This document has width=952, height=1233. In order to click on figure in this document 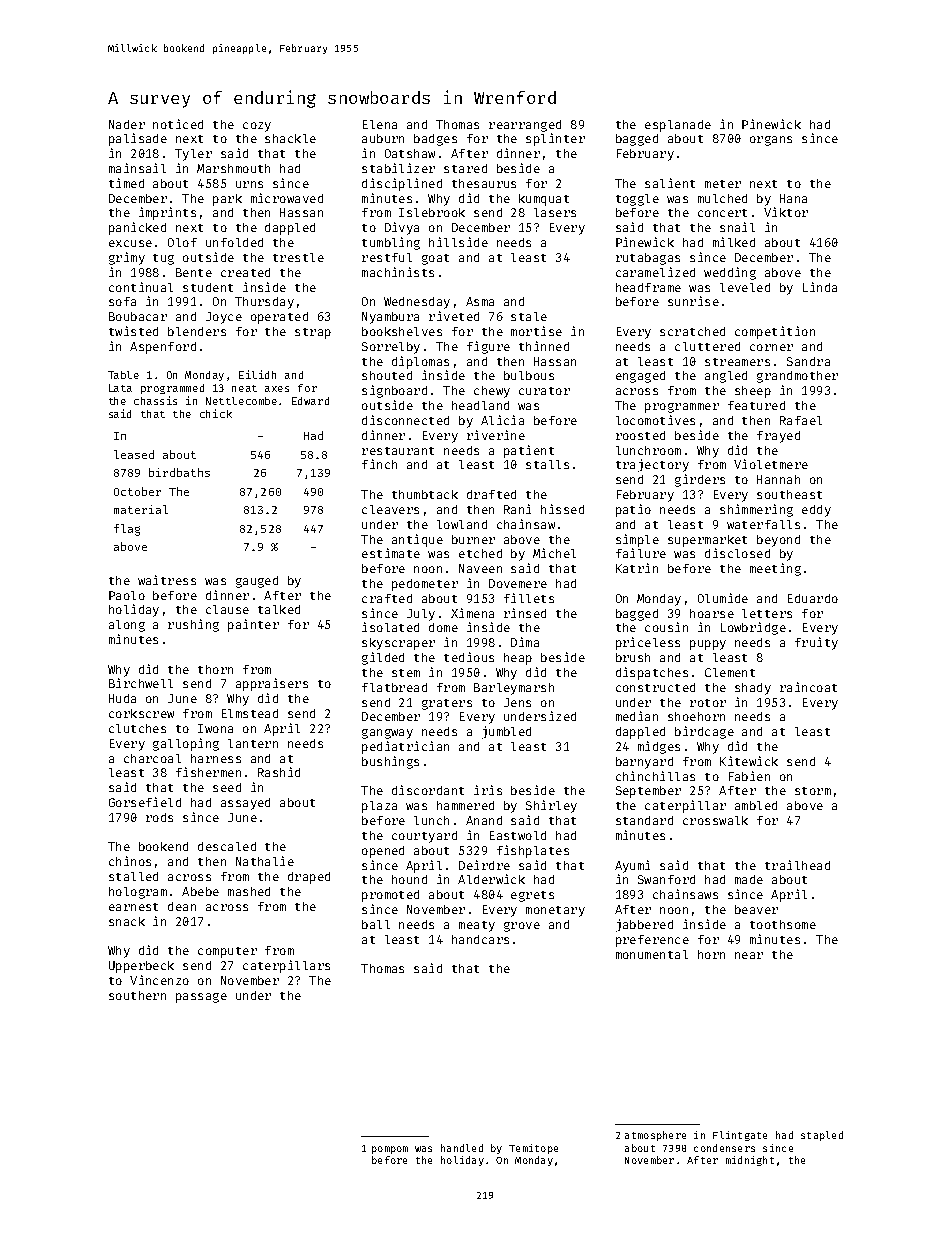, I will do `click(488, 347)`.
